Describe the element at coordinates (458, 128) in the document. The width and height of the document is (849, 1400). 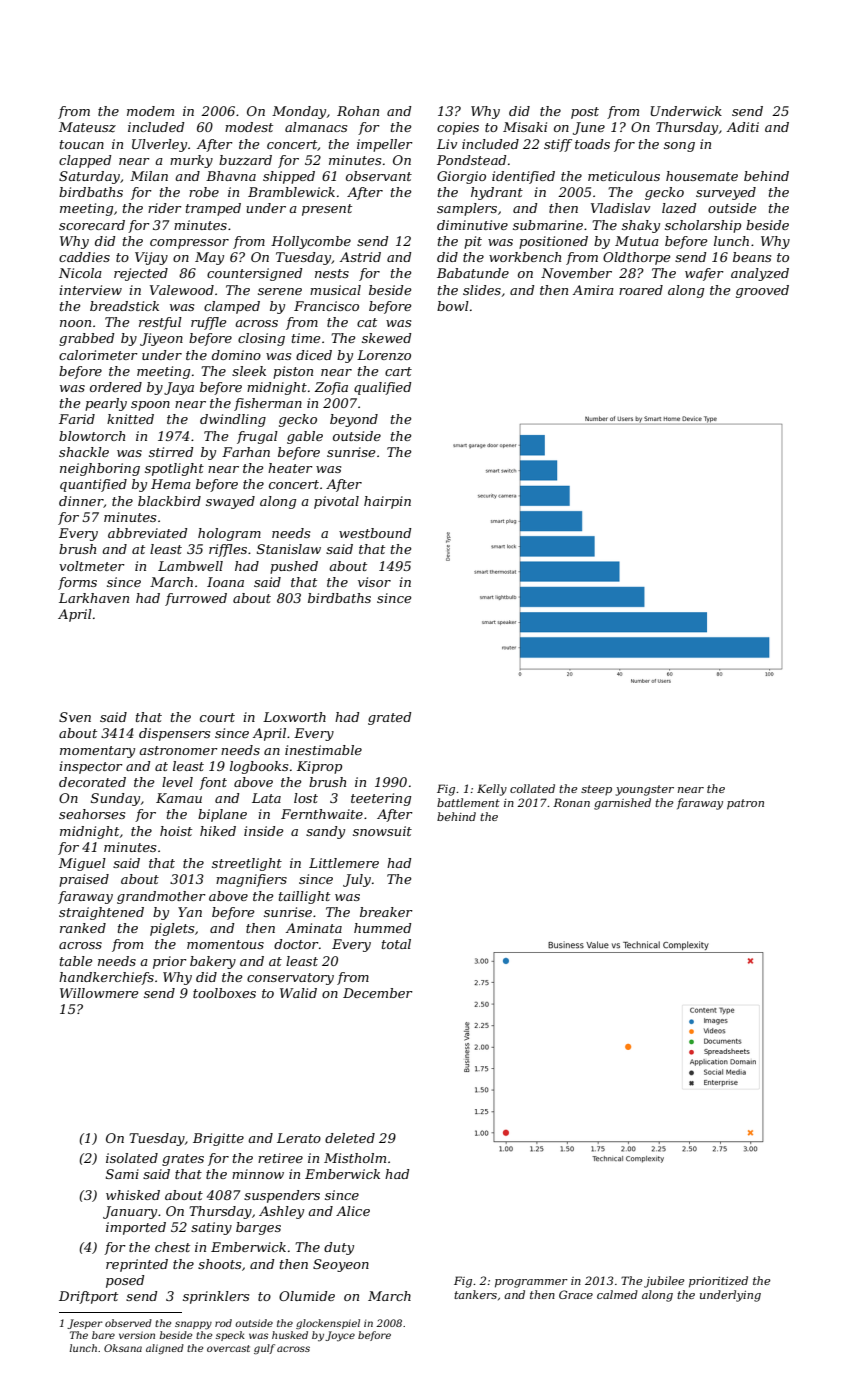
I see `copies` at that location.
